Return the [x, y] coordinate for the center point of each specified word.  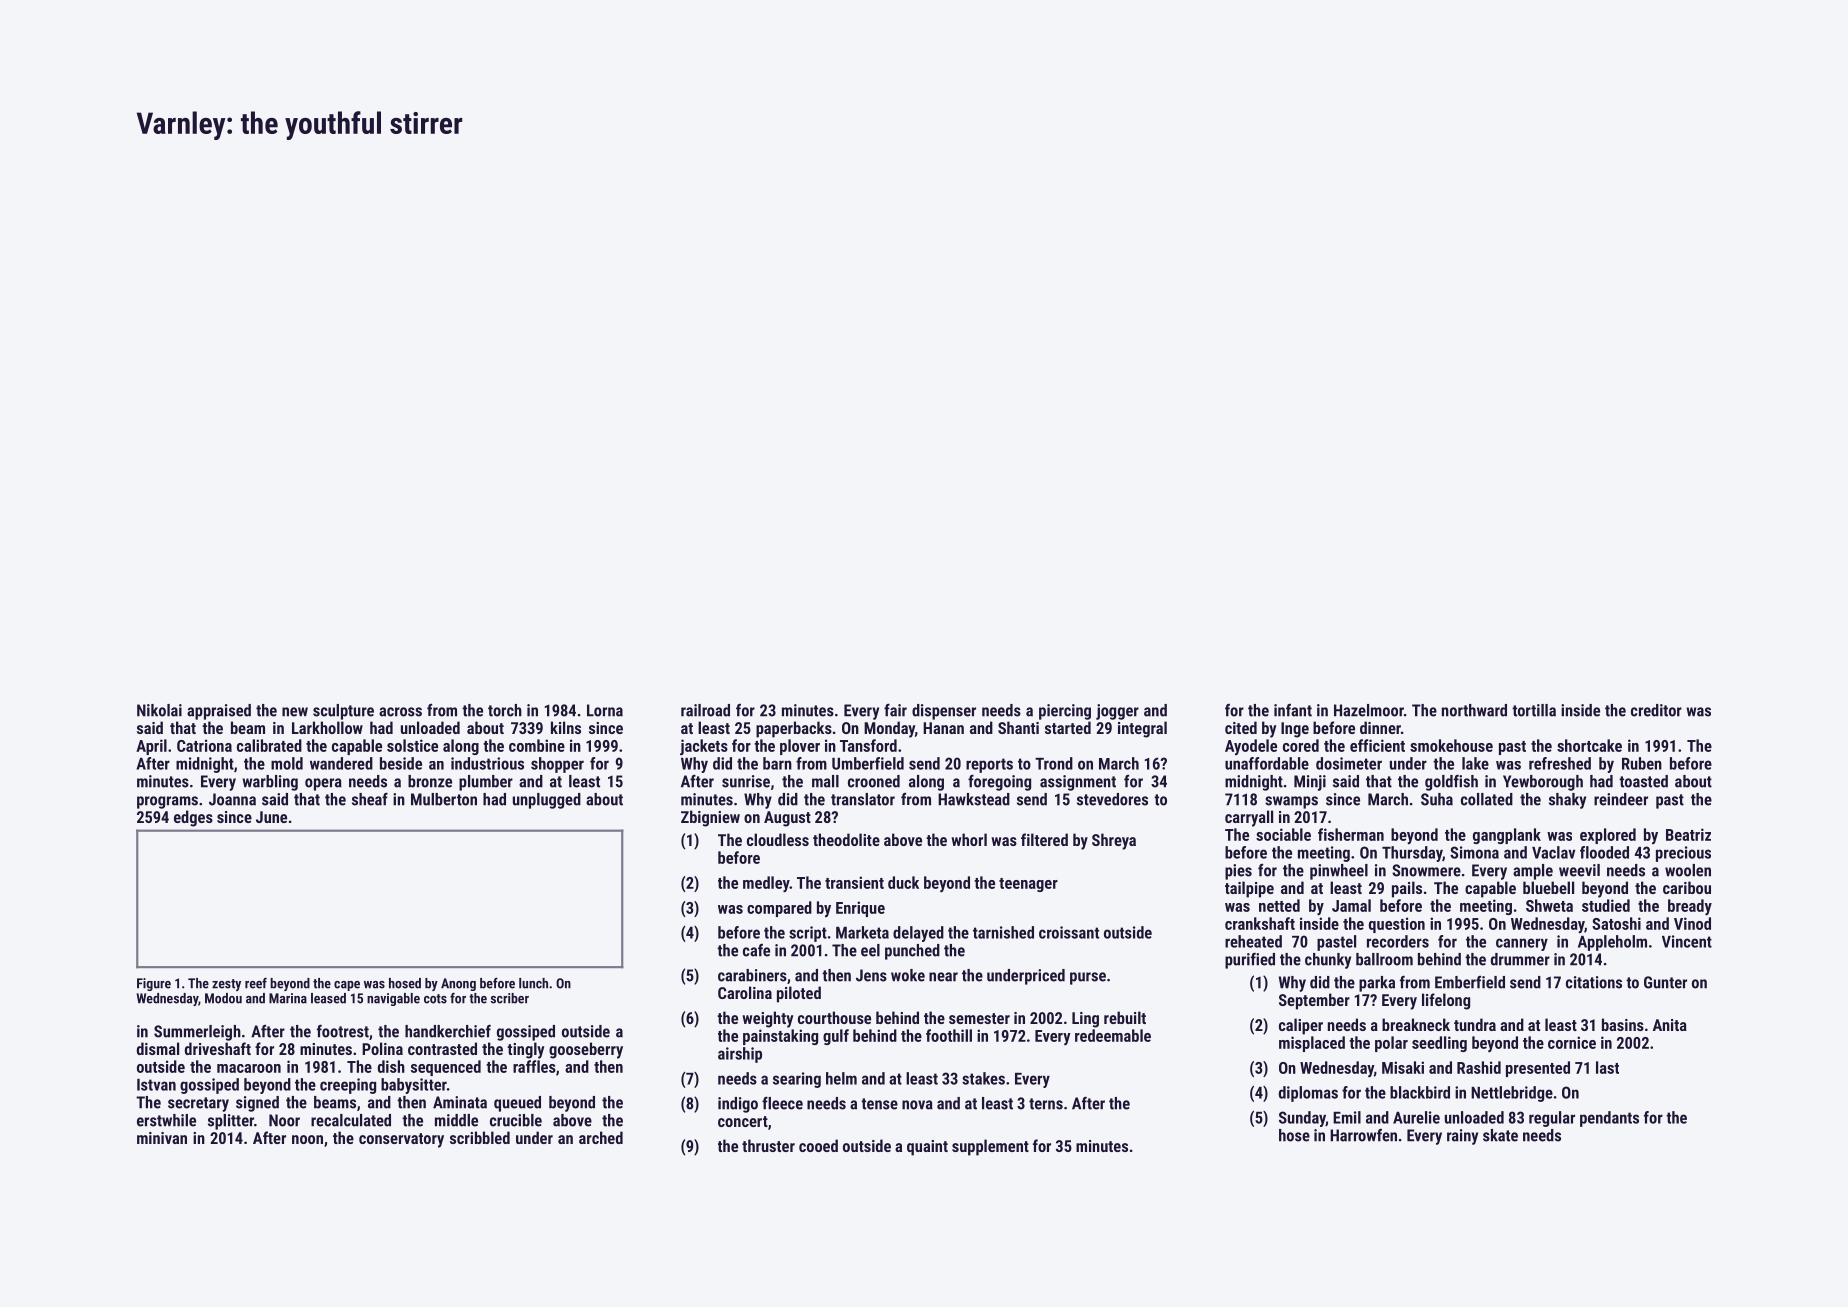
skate [1500, 1135]
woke [908, 975]
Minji [1310, 783]
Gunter [1665, 982]
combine [537, 745]
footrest [343, 1031]
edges [193, 818]
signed [257, 1104]
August [787, 819]
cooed [818, 1145]
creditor [1656, 710]
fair [895, 710]
